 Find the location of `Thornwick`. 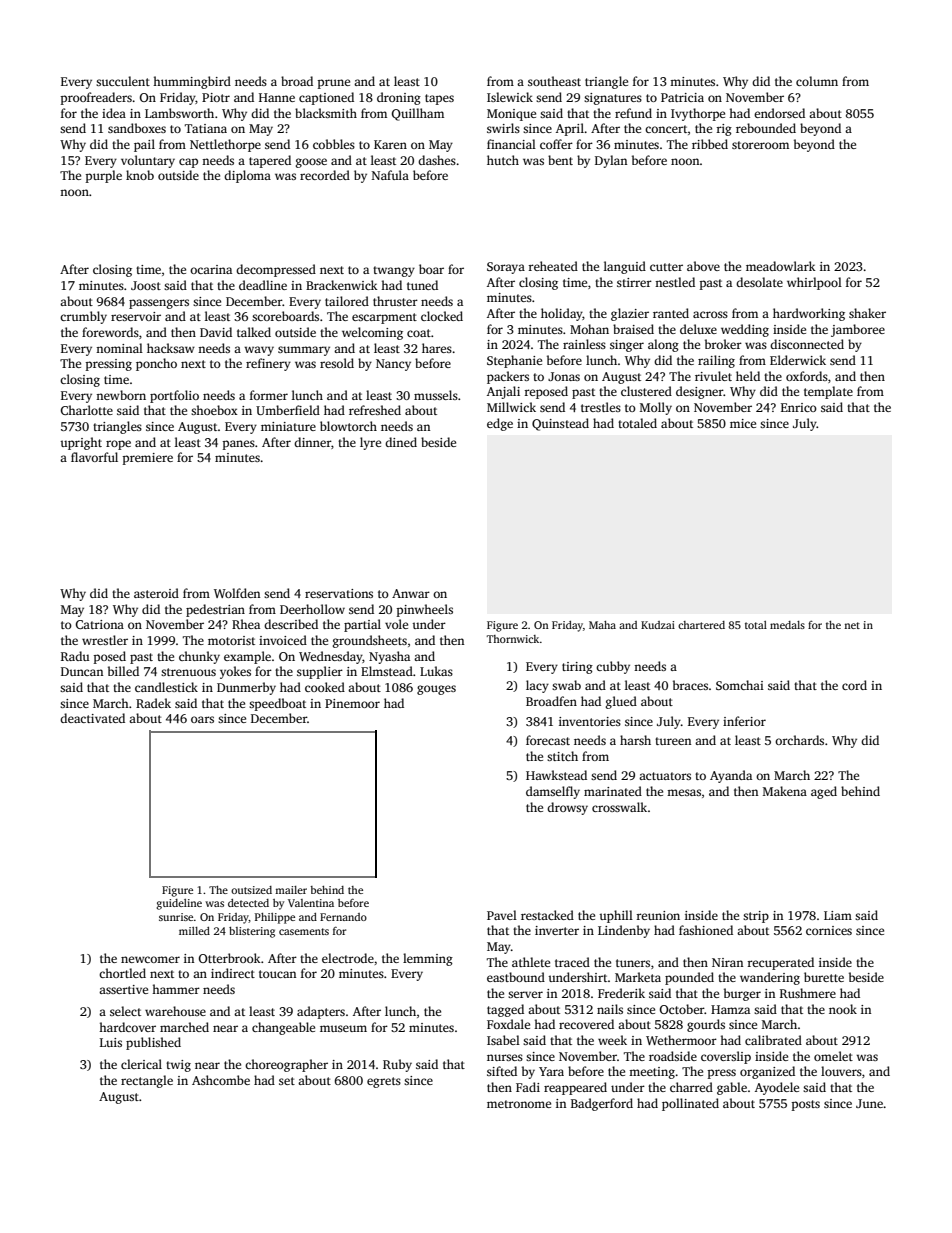

Thornwick is located at coordinates (513, 639).
